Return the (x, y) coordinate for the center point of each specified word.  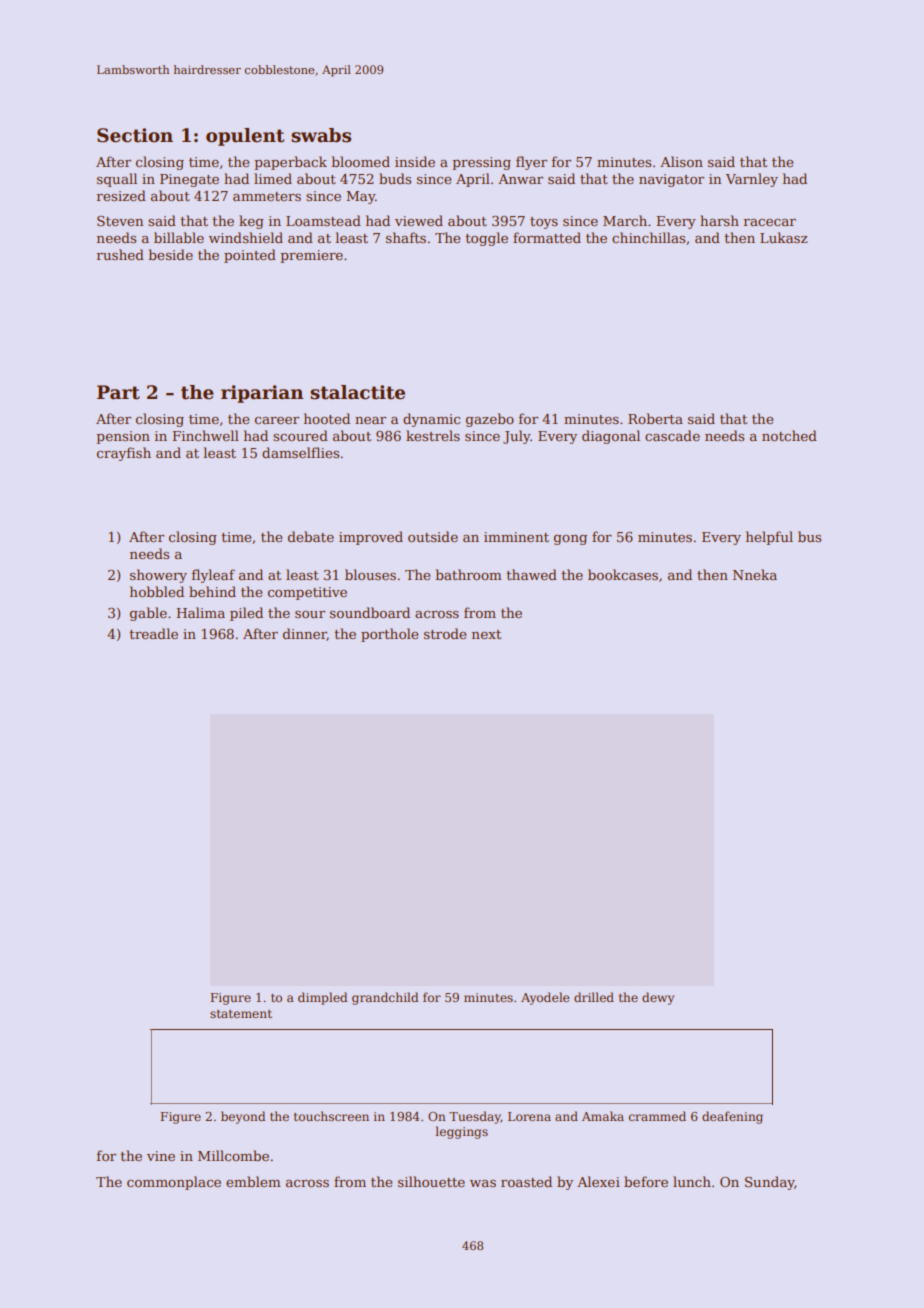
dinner (305, 634)
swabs (321, 135)
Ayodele (545, 998)
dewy (658, 998)
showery (158, 576)
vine (161, 1156)
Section (135, 135)
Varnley (752, 180)
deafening (732, 1117)
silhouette (431, 1181)
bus (809, 536)
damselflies (300, 452)
